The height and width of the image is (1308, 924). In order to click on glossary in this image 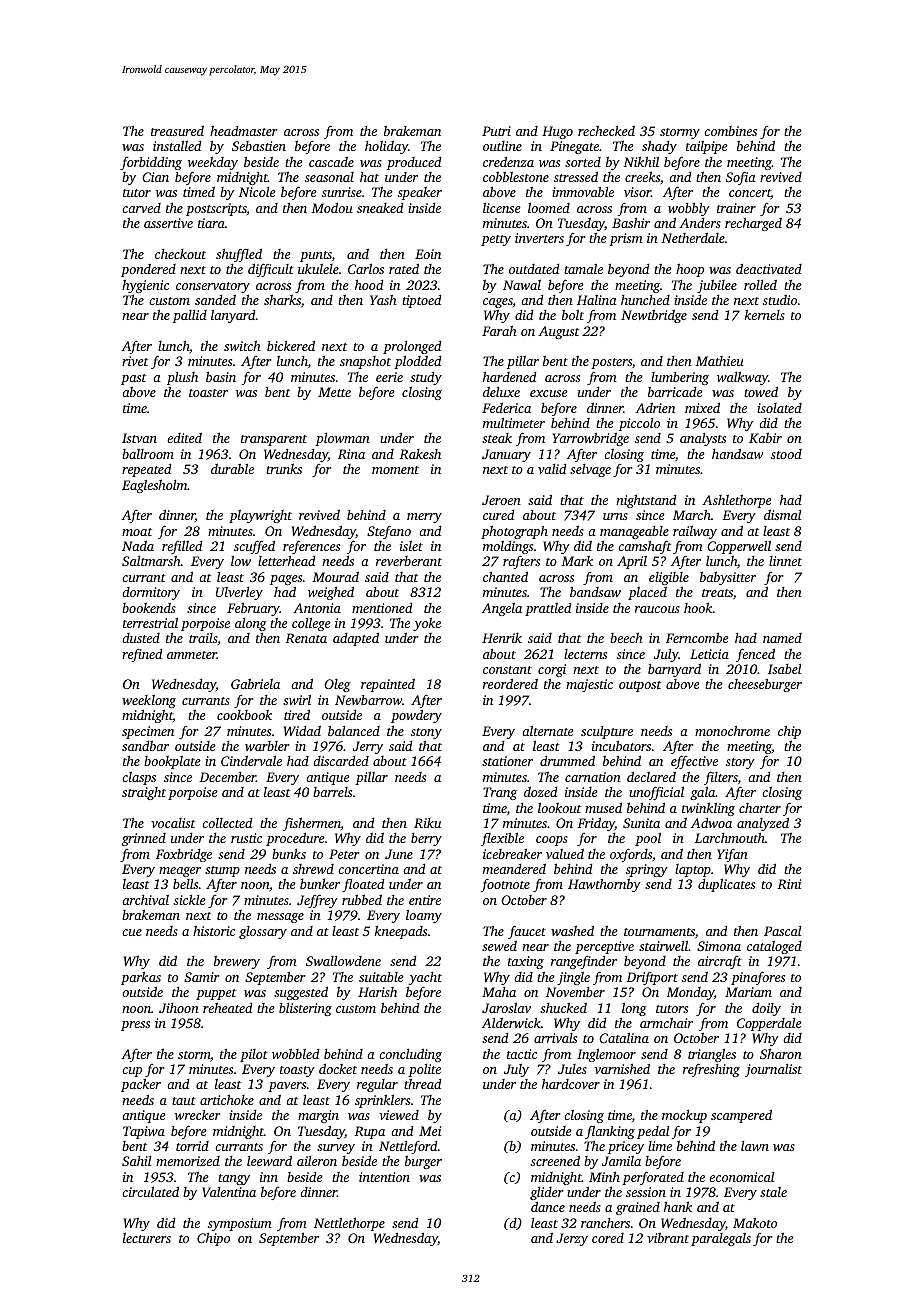, I will do `click(263, 932)`.
